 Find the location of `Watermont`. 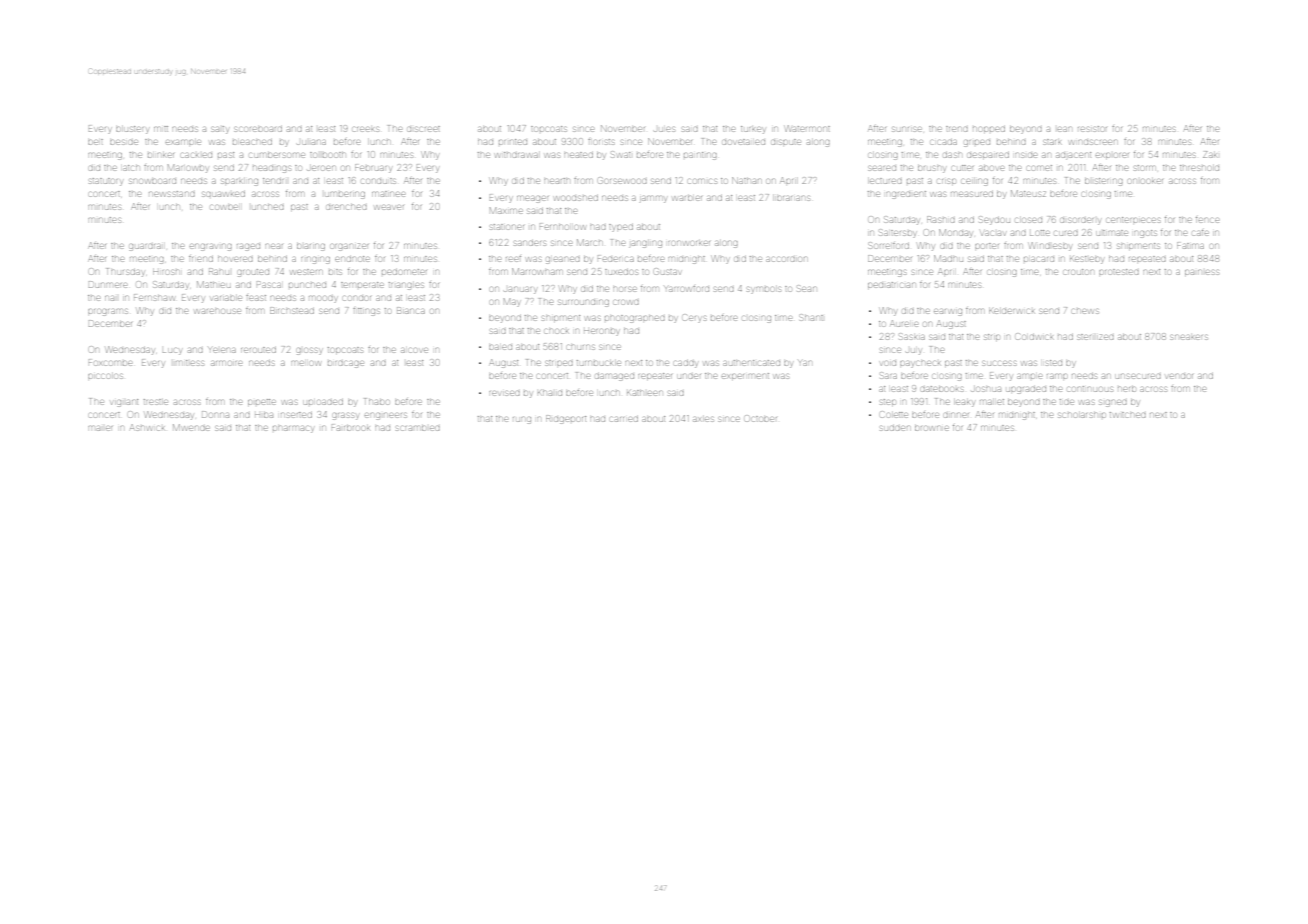

Watermont is located at coordinates (808, 128).
